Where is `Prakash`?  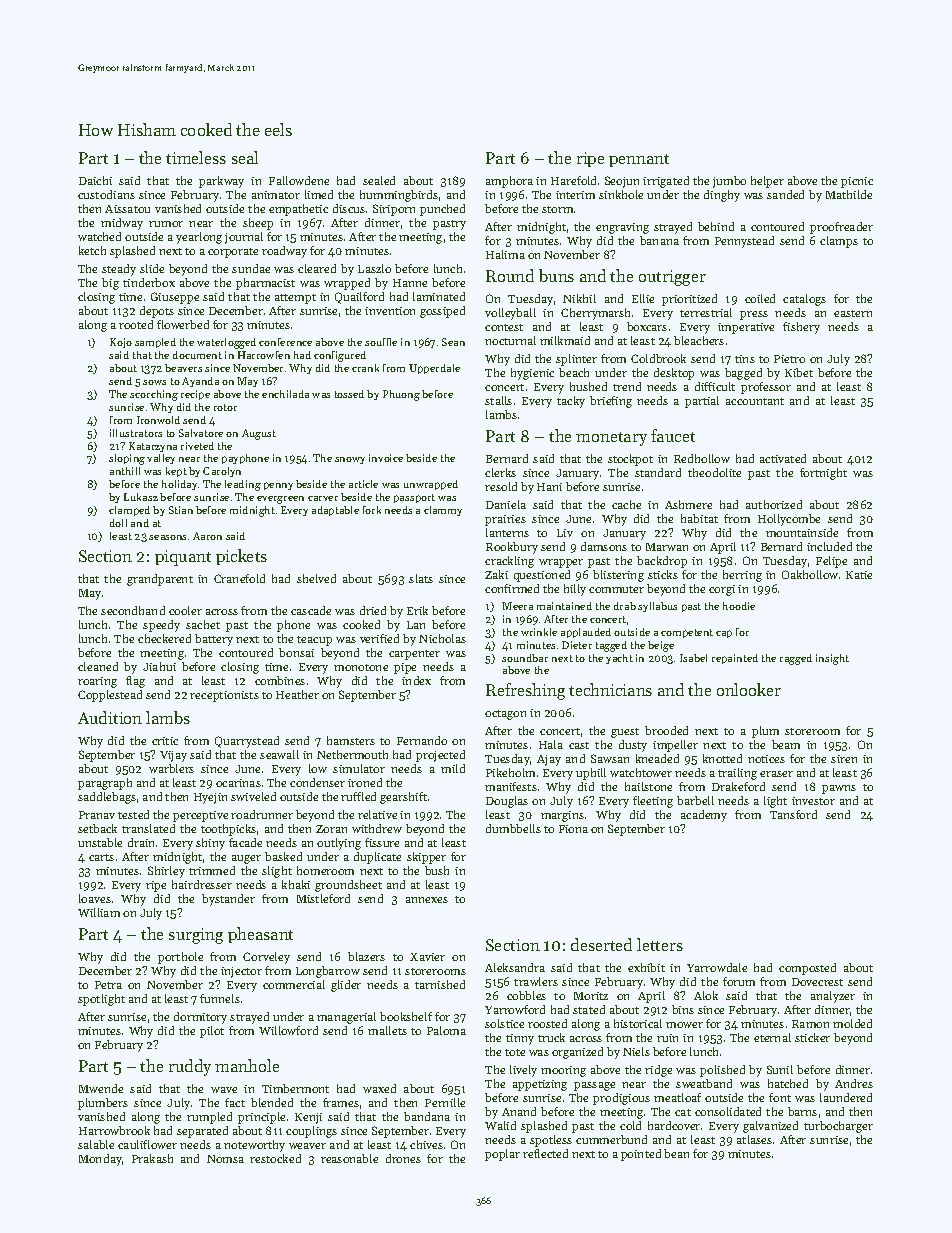 Prakash is located at coordinates (152, 1158).
